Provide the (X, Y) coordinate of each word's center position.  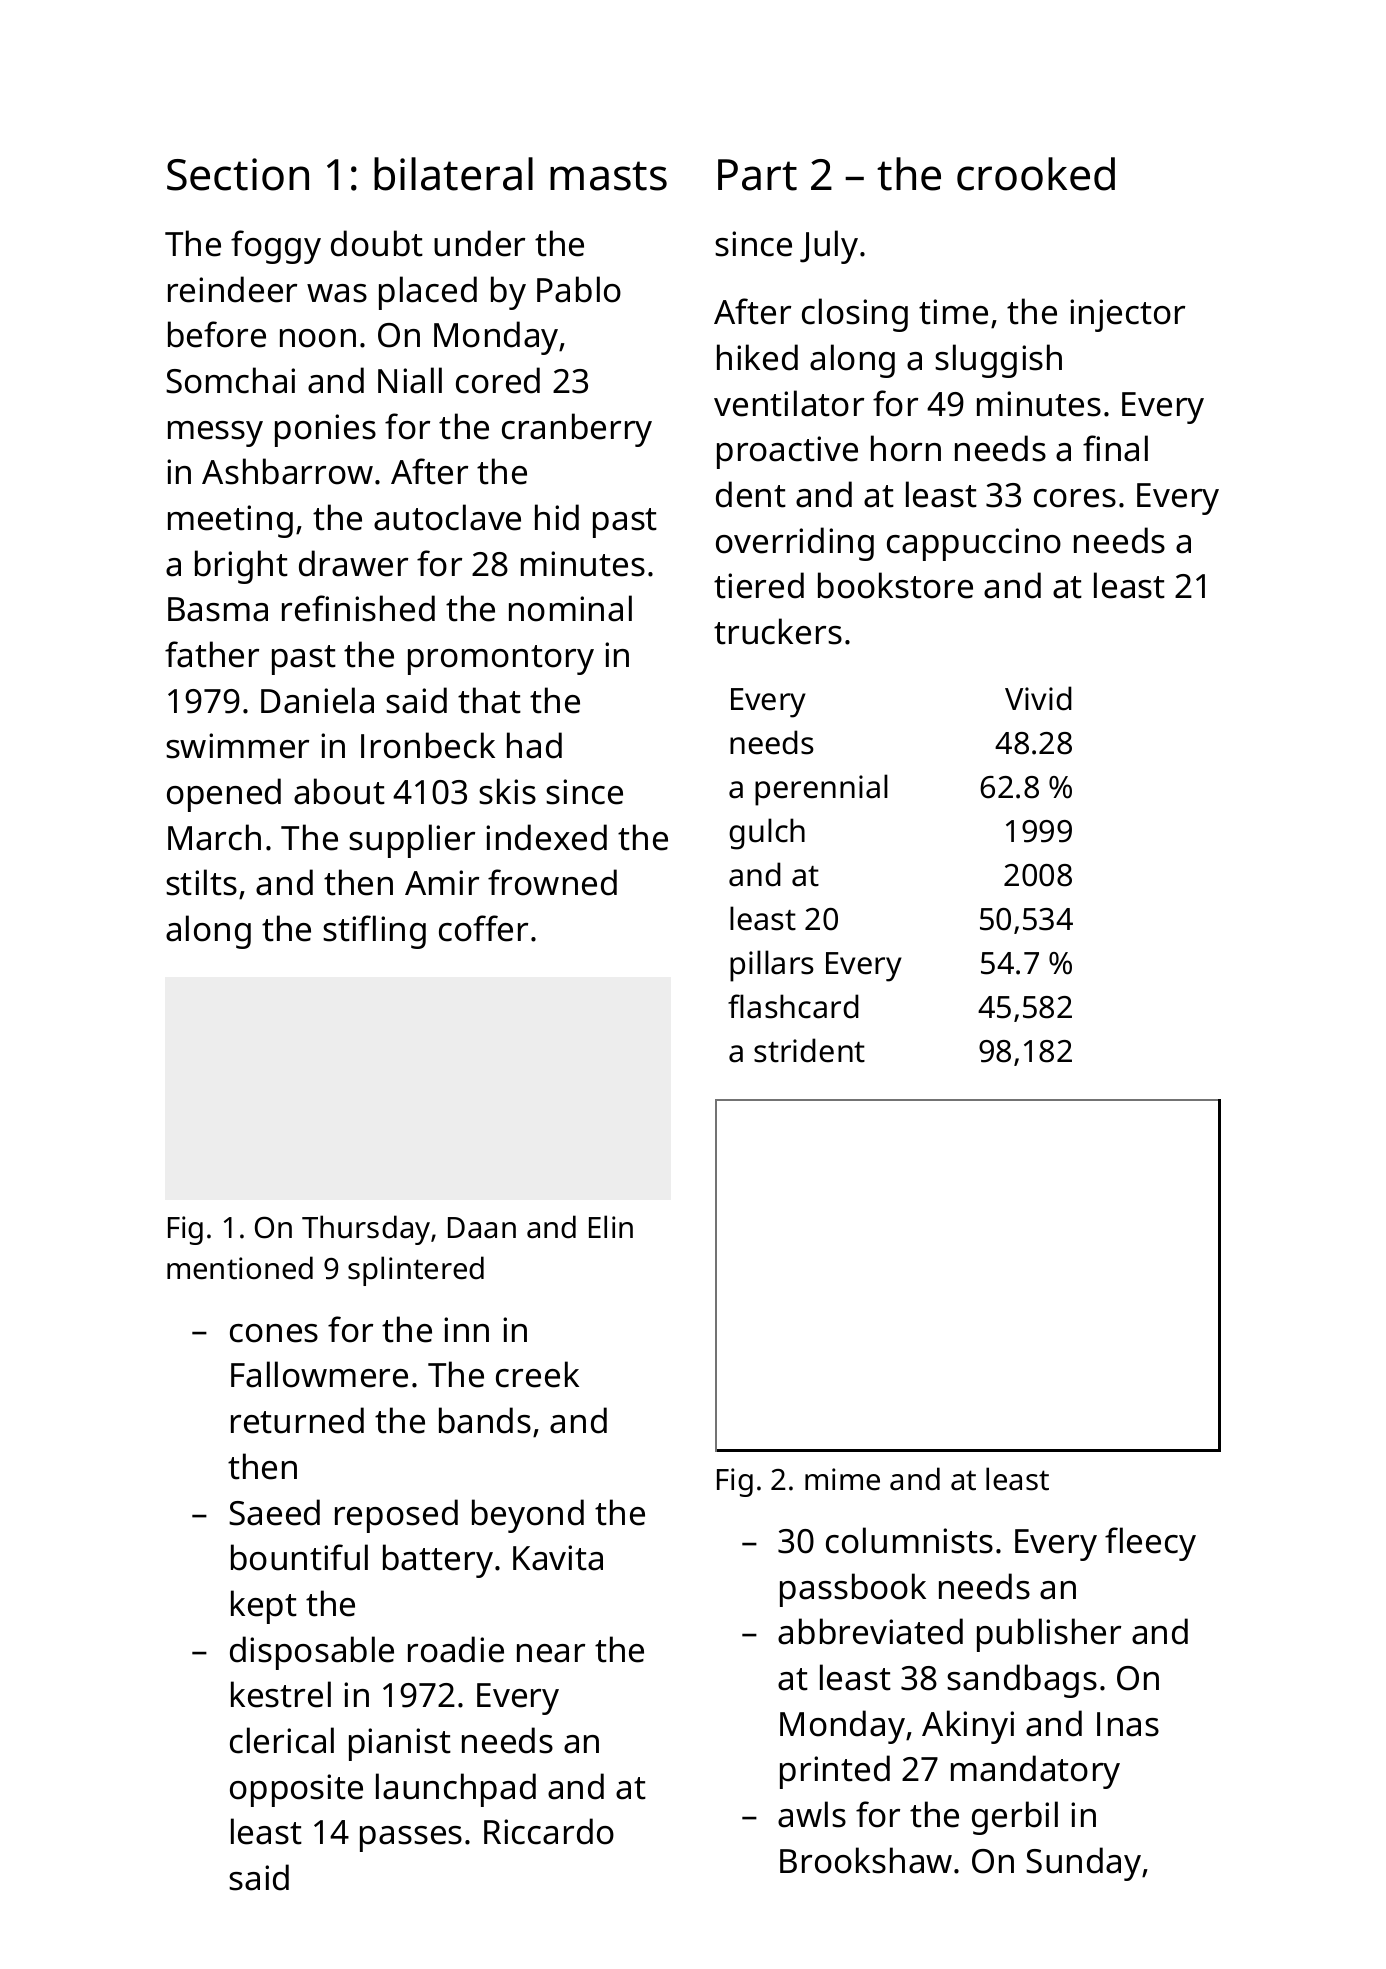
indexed (546, 837)
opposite (296, 1790)
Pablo (579, 289)
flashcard (793, 1006)
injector (1127, 315)
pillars (772, 966)
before (217, 334)
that (489, 700)
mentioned (240, 1268)
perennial (821, 790)
